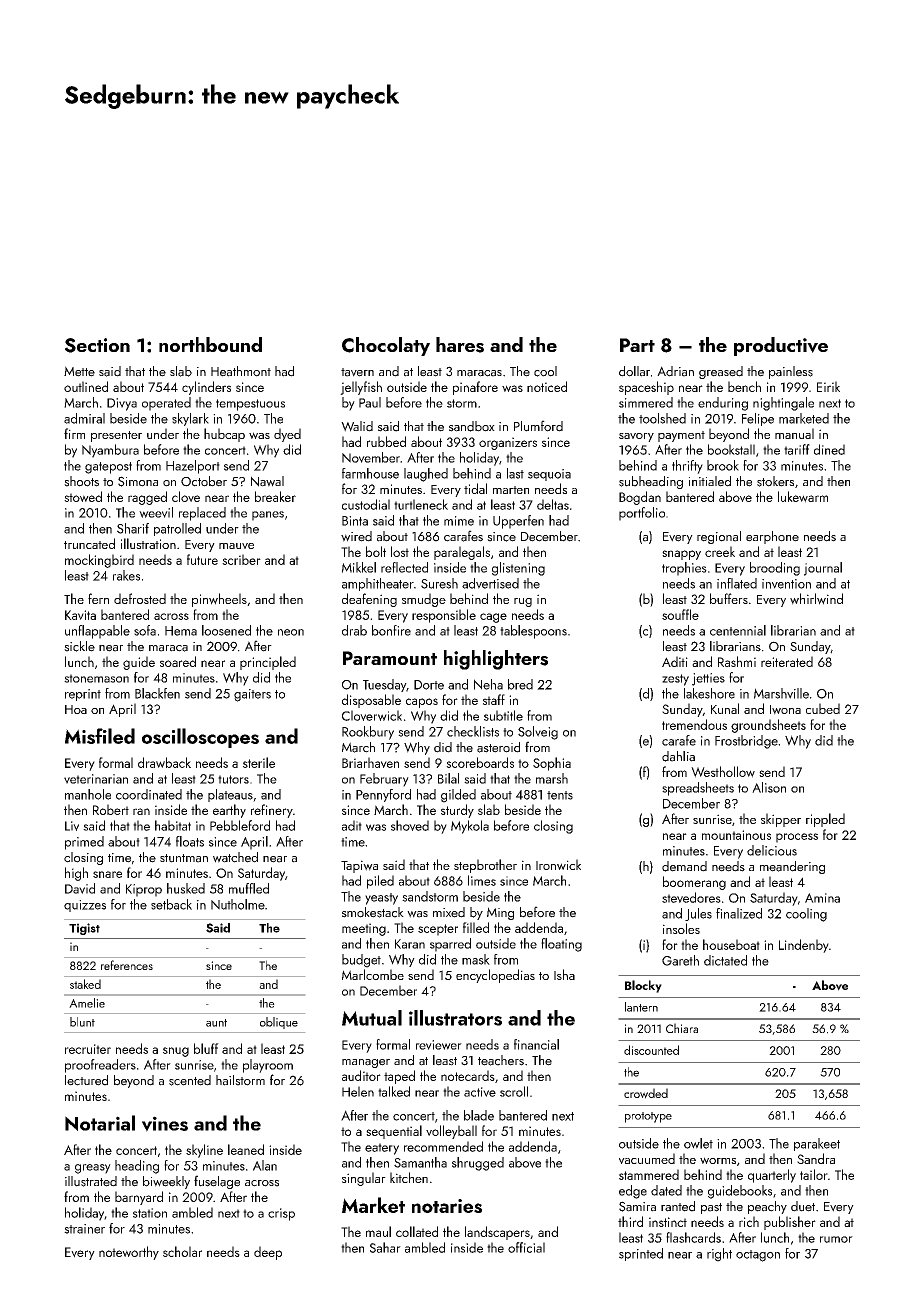  Describe the element at coordinates (680, 960) in the document. I see `Gareth` at that location.
